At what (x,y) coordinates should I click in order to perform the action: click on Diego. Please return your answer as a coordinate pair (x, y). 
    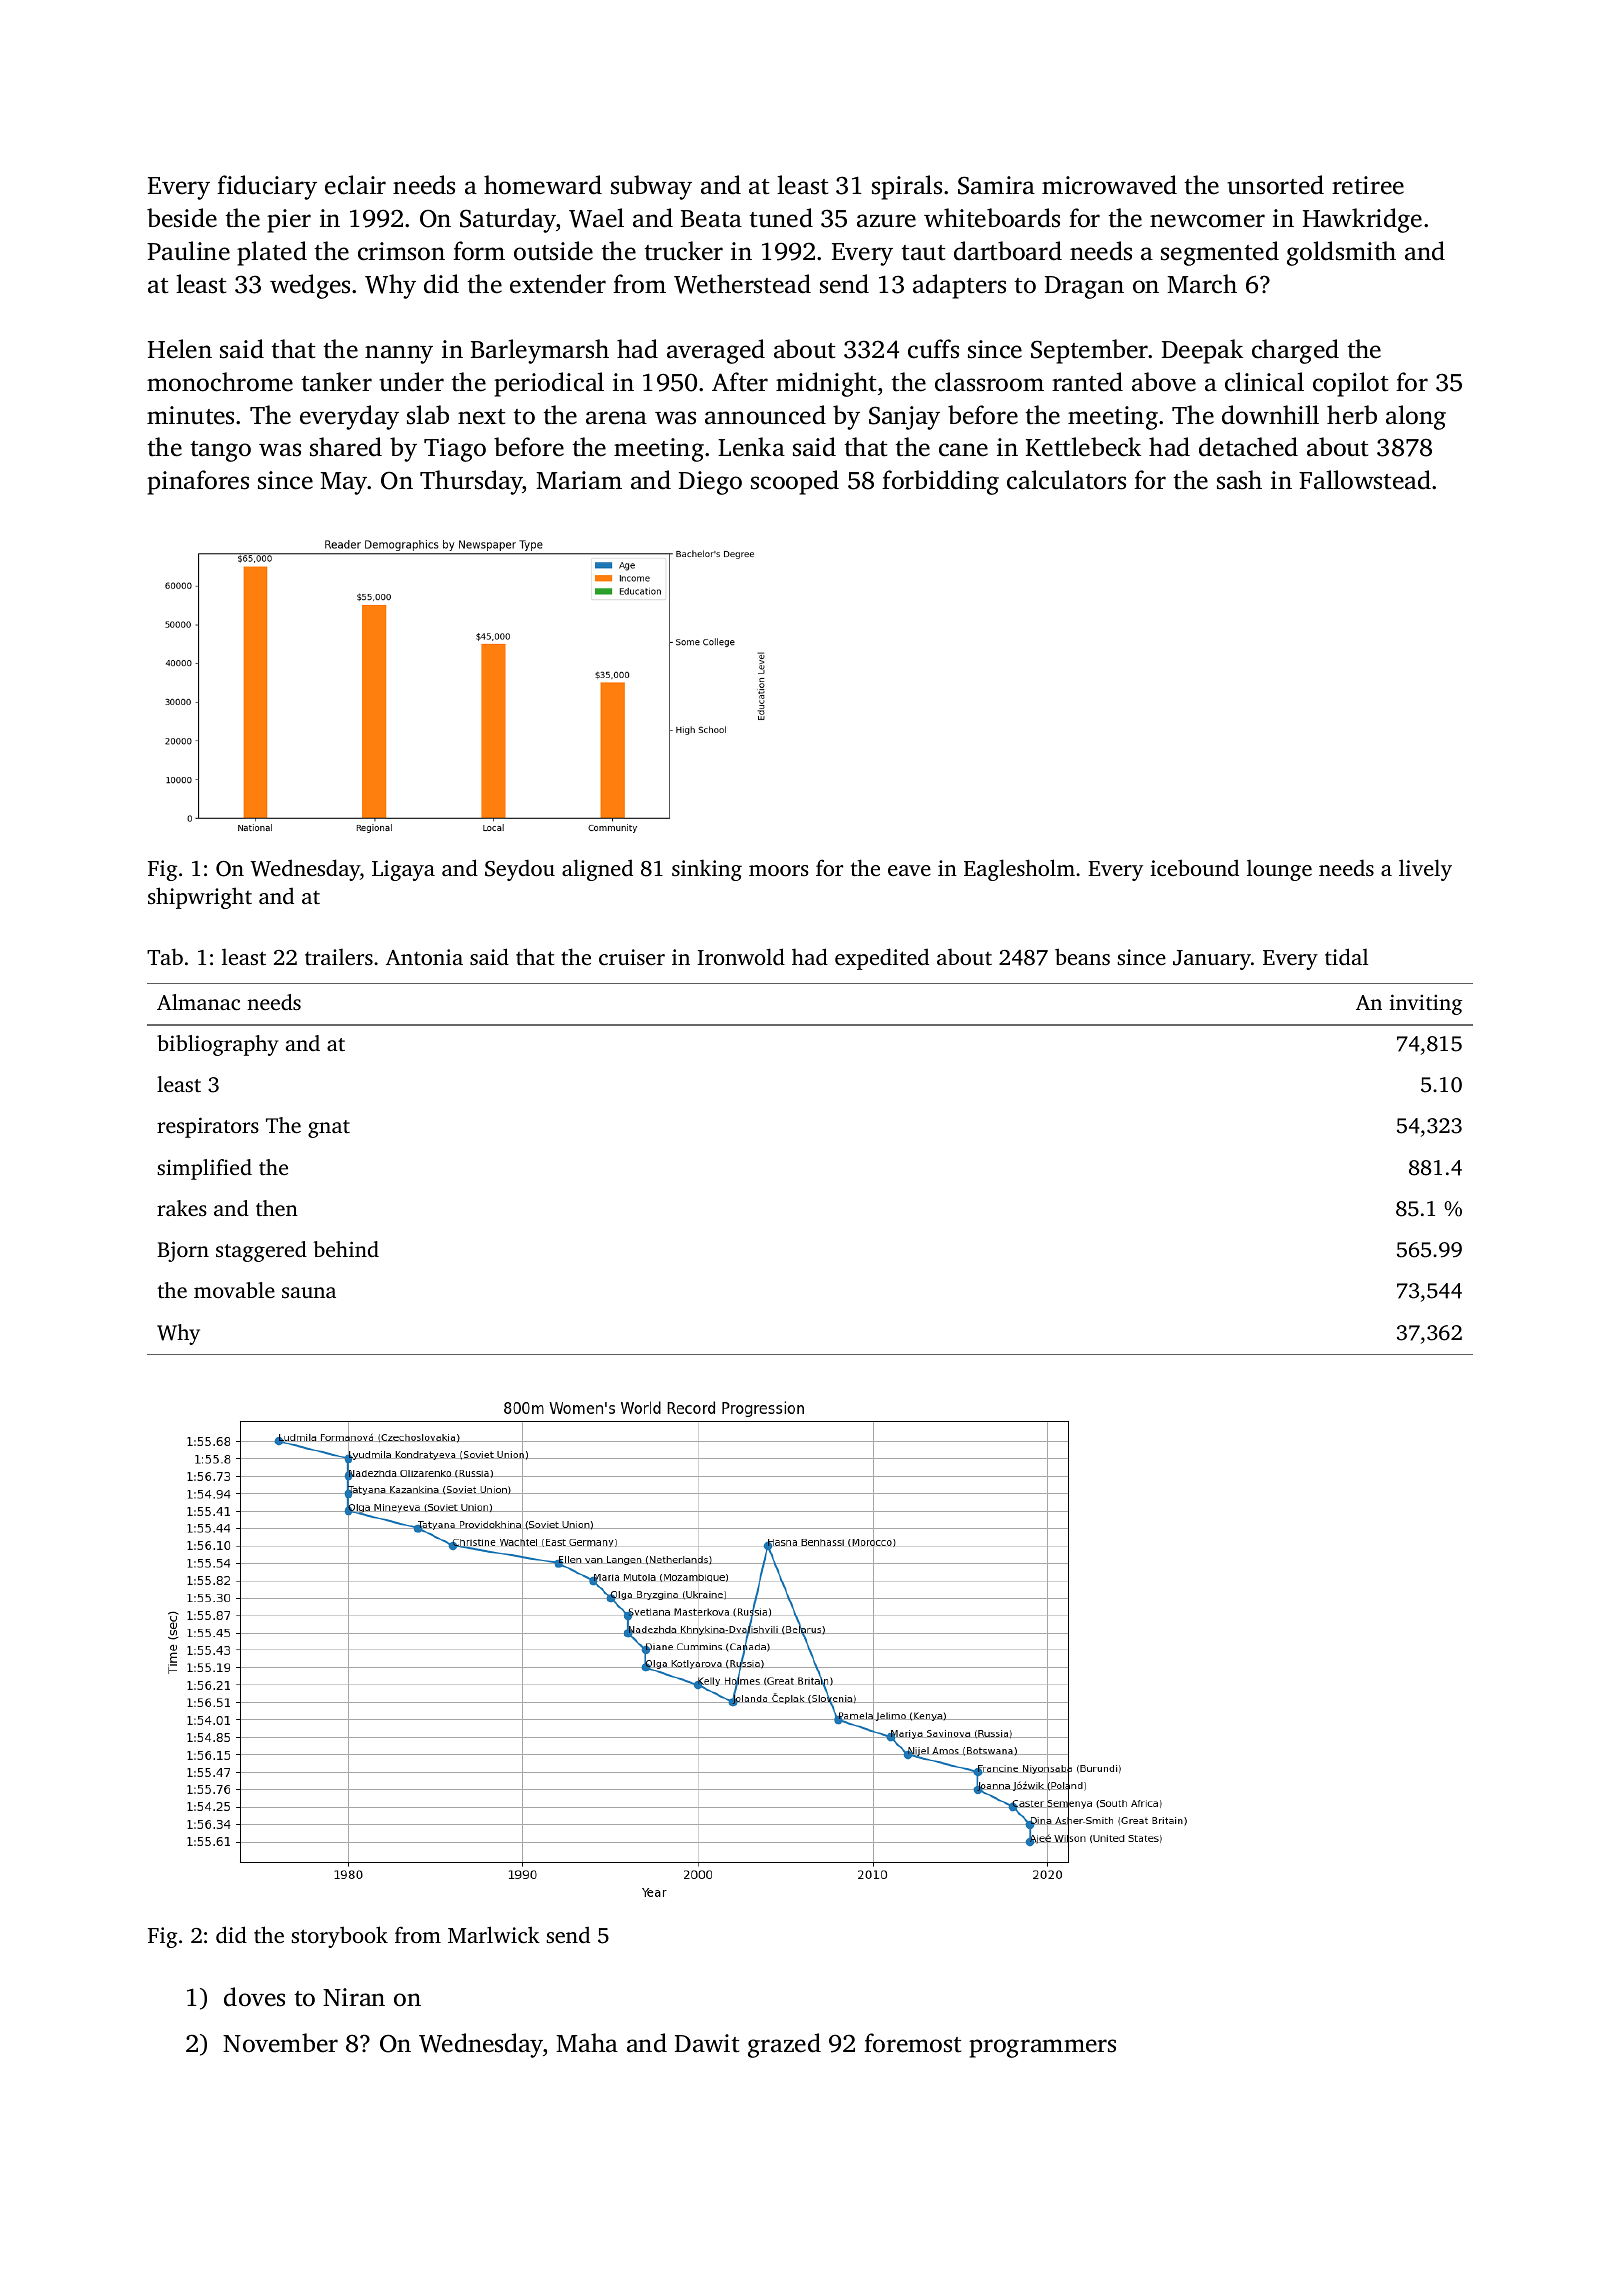
    Looking at the image, I should click on (710, 483).
